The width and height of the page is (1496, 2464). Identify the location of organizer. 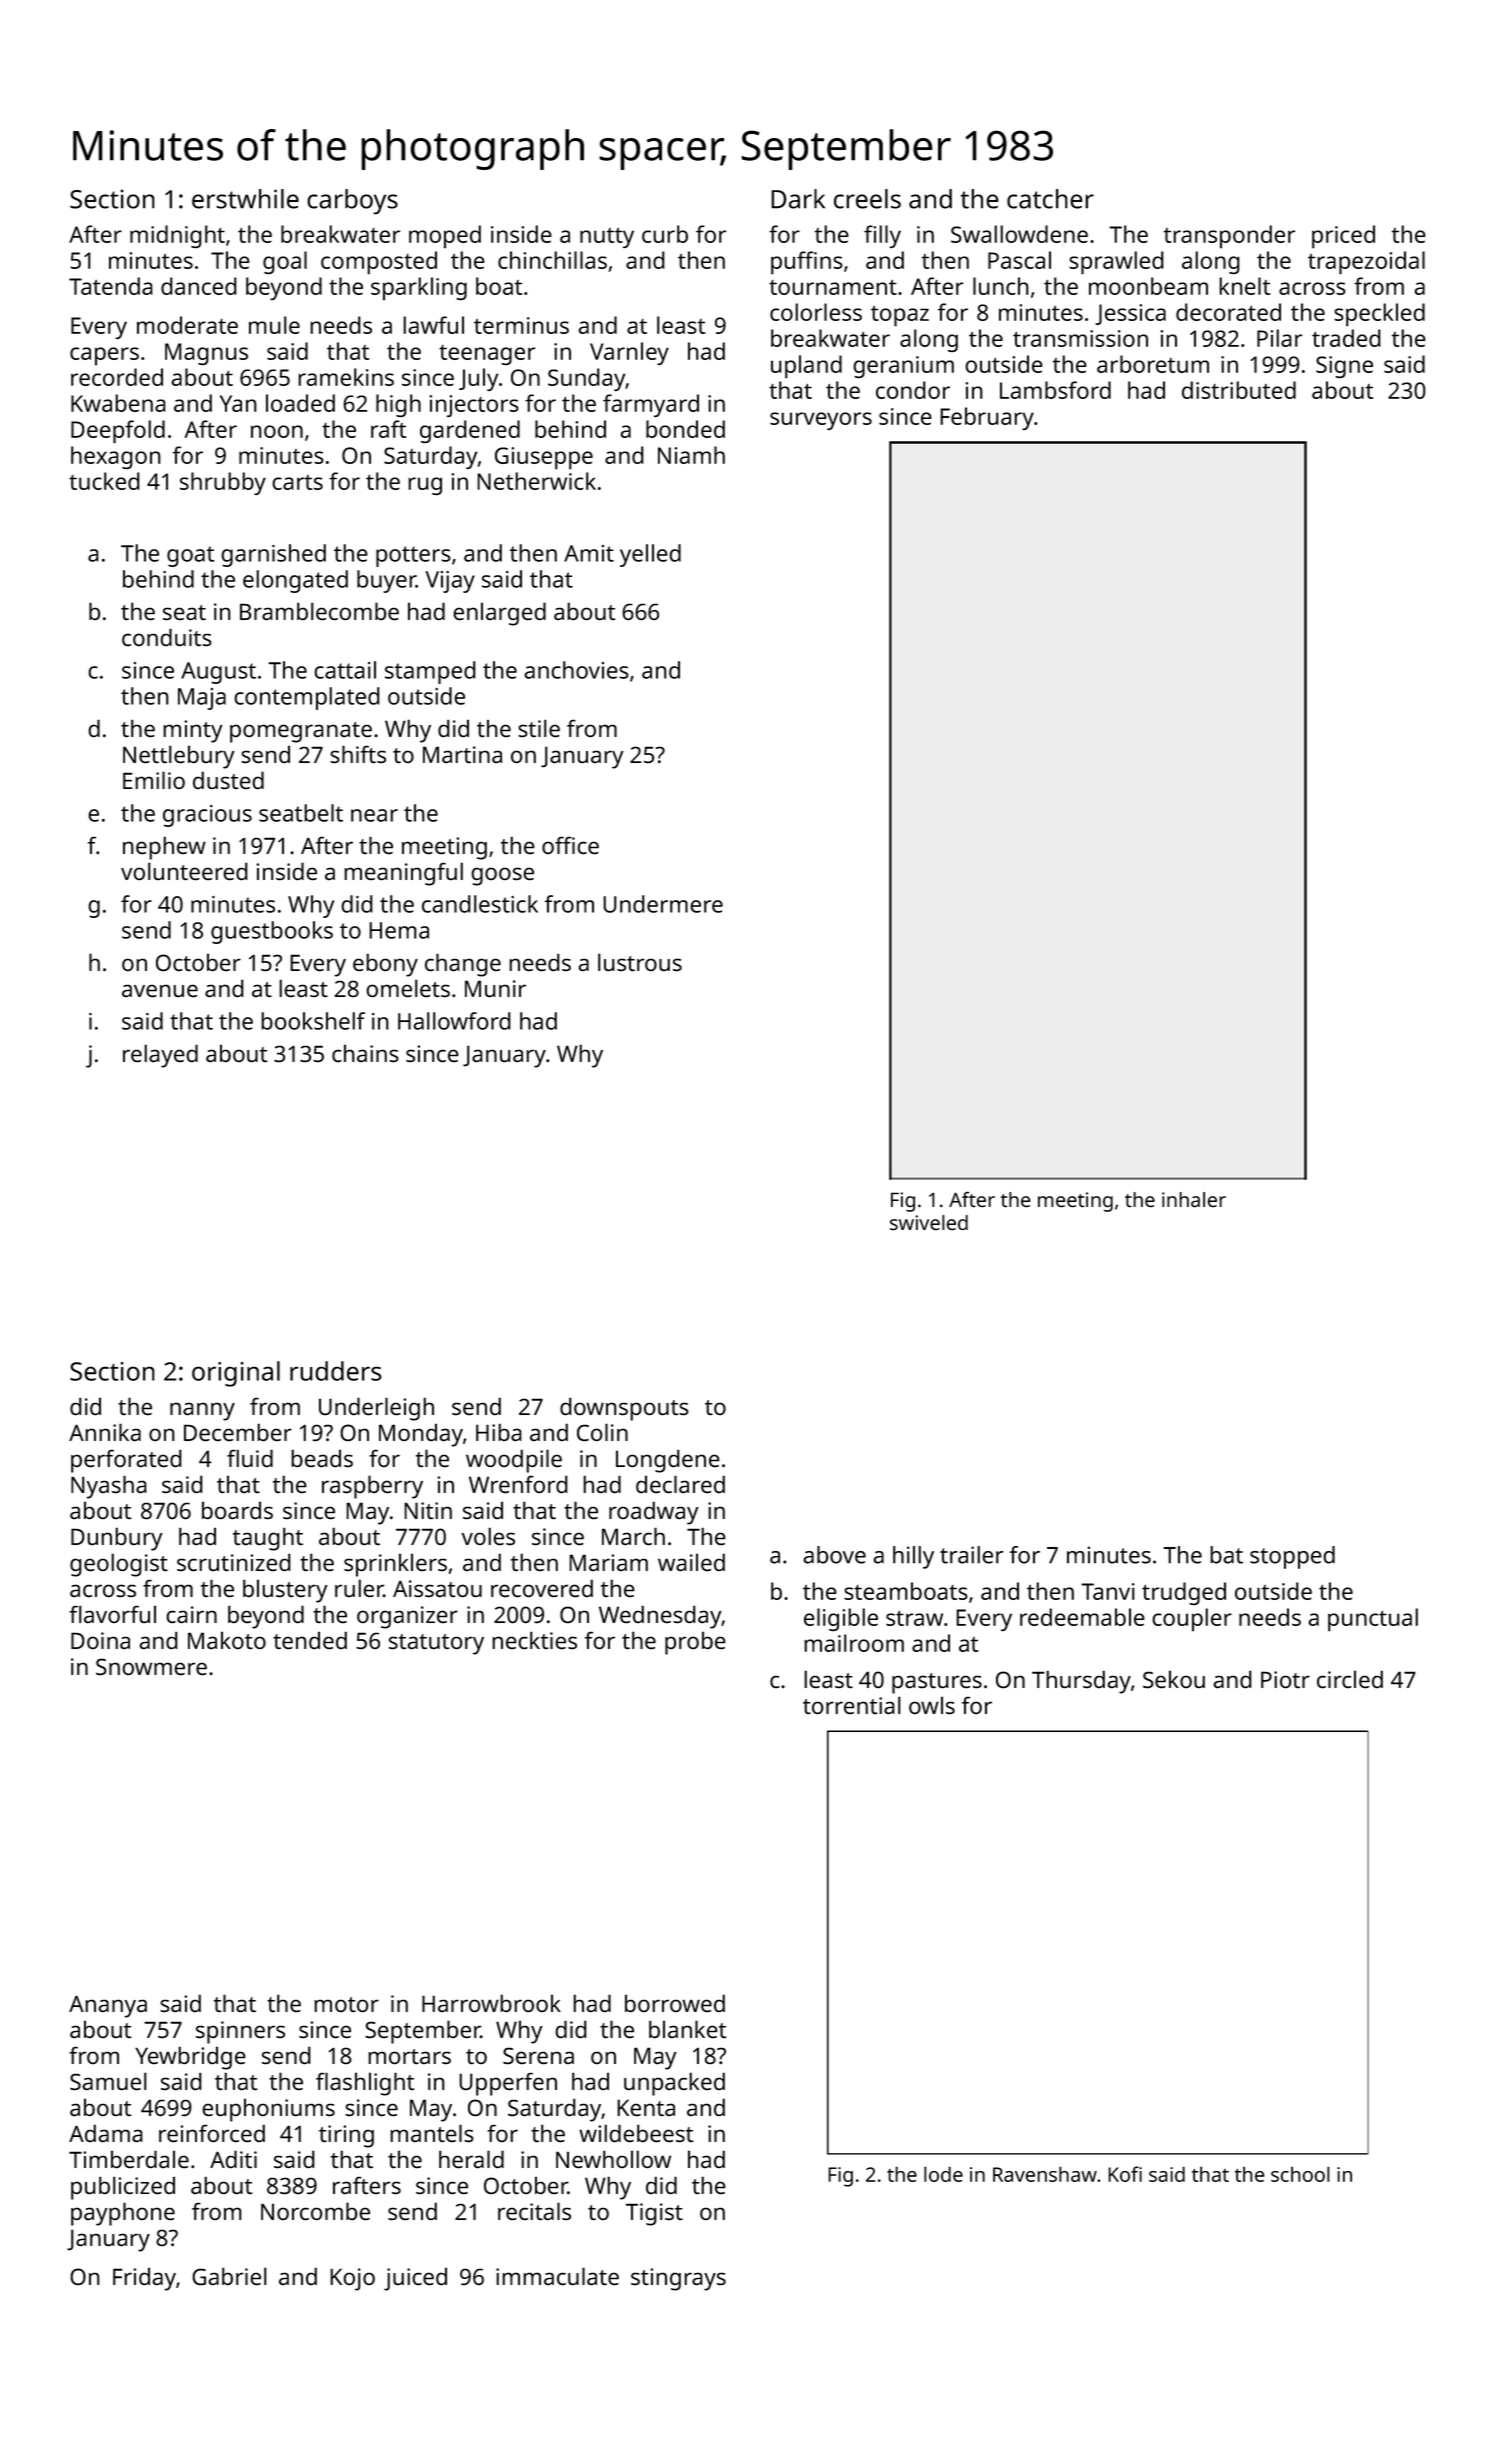
(407, 1617).
